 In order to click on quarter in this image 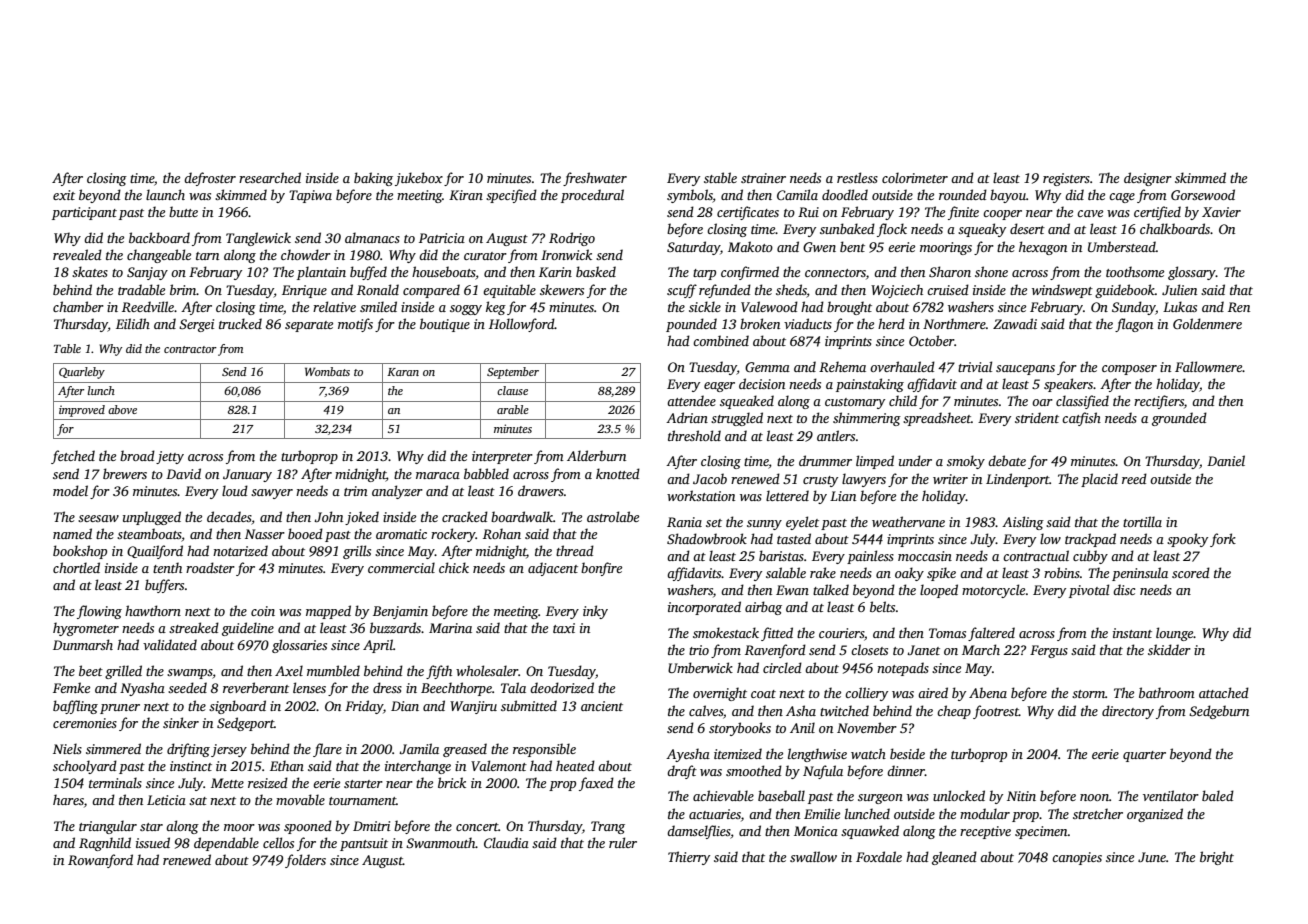, I will do `click(1144, 756)`.
